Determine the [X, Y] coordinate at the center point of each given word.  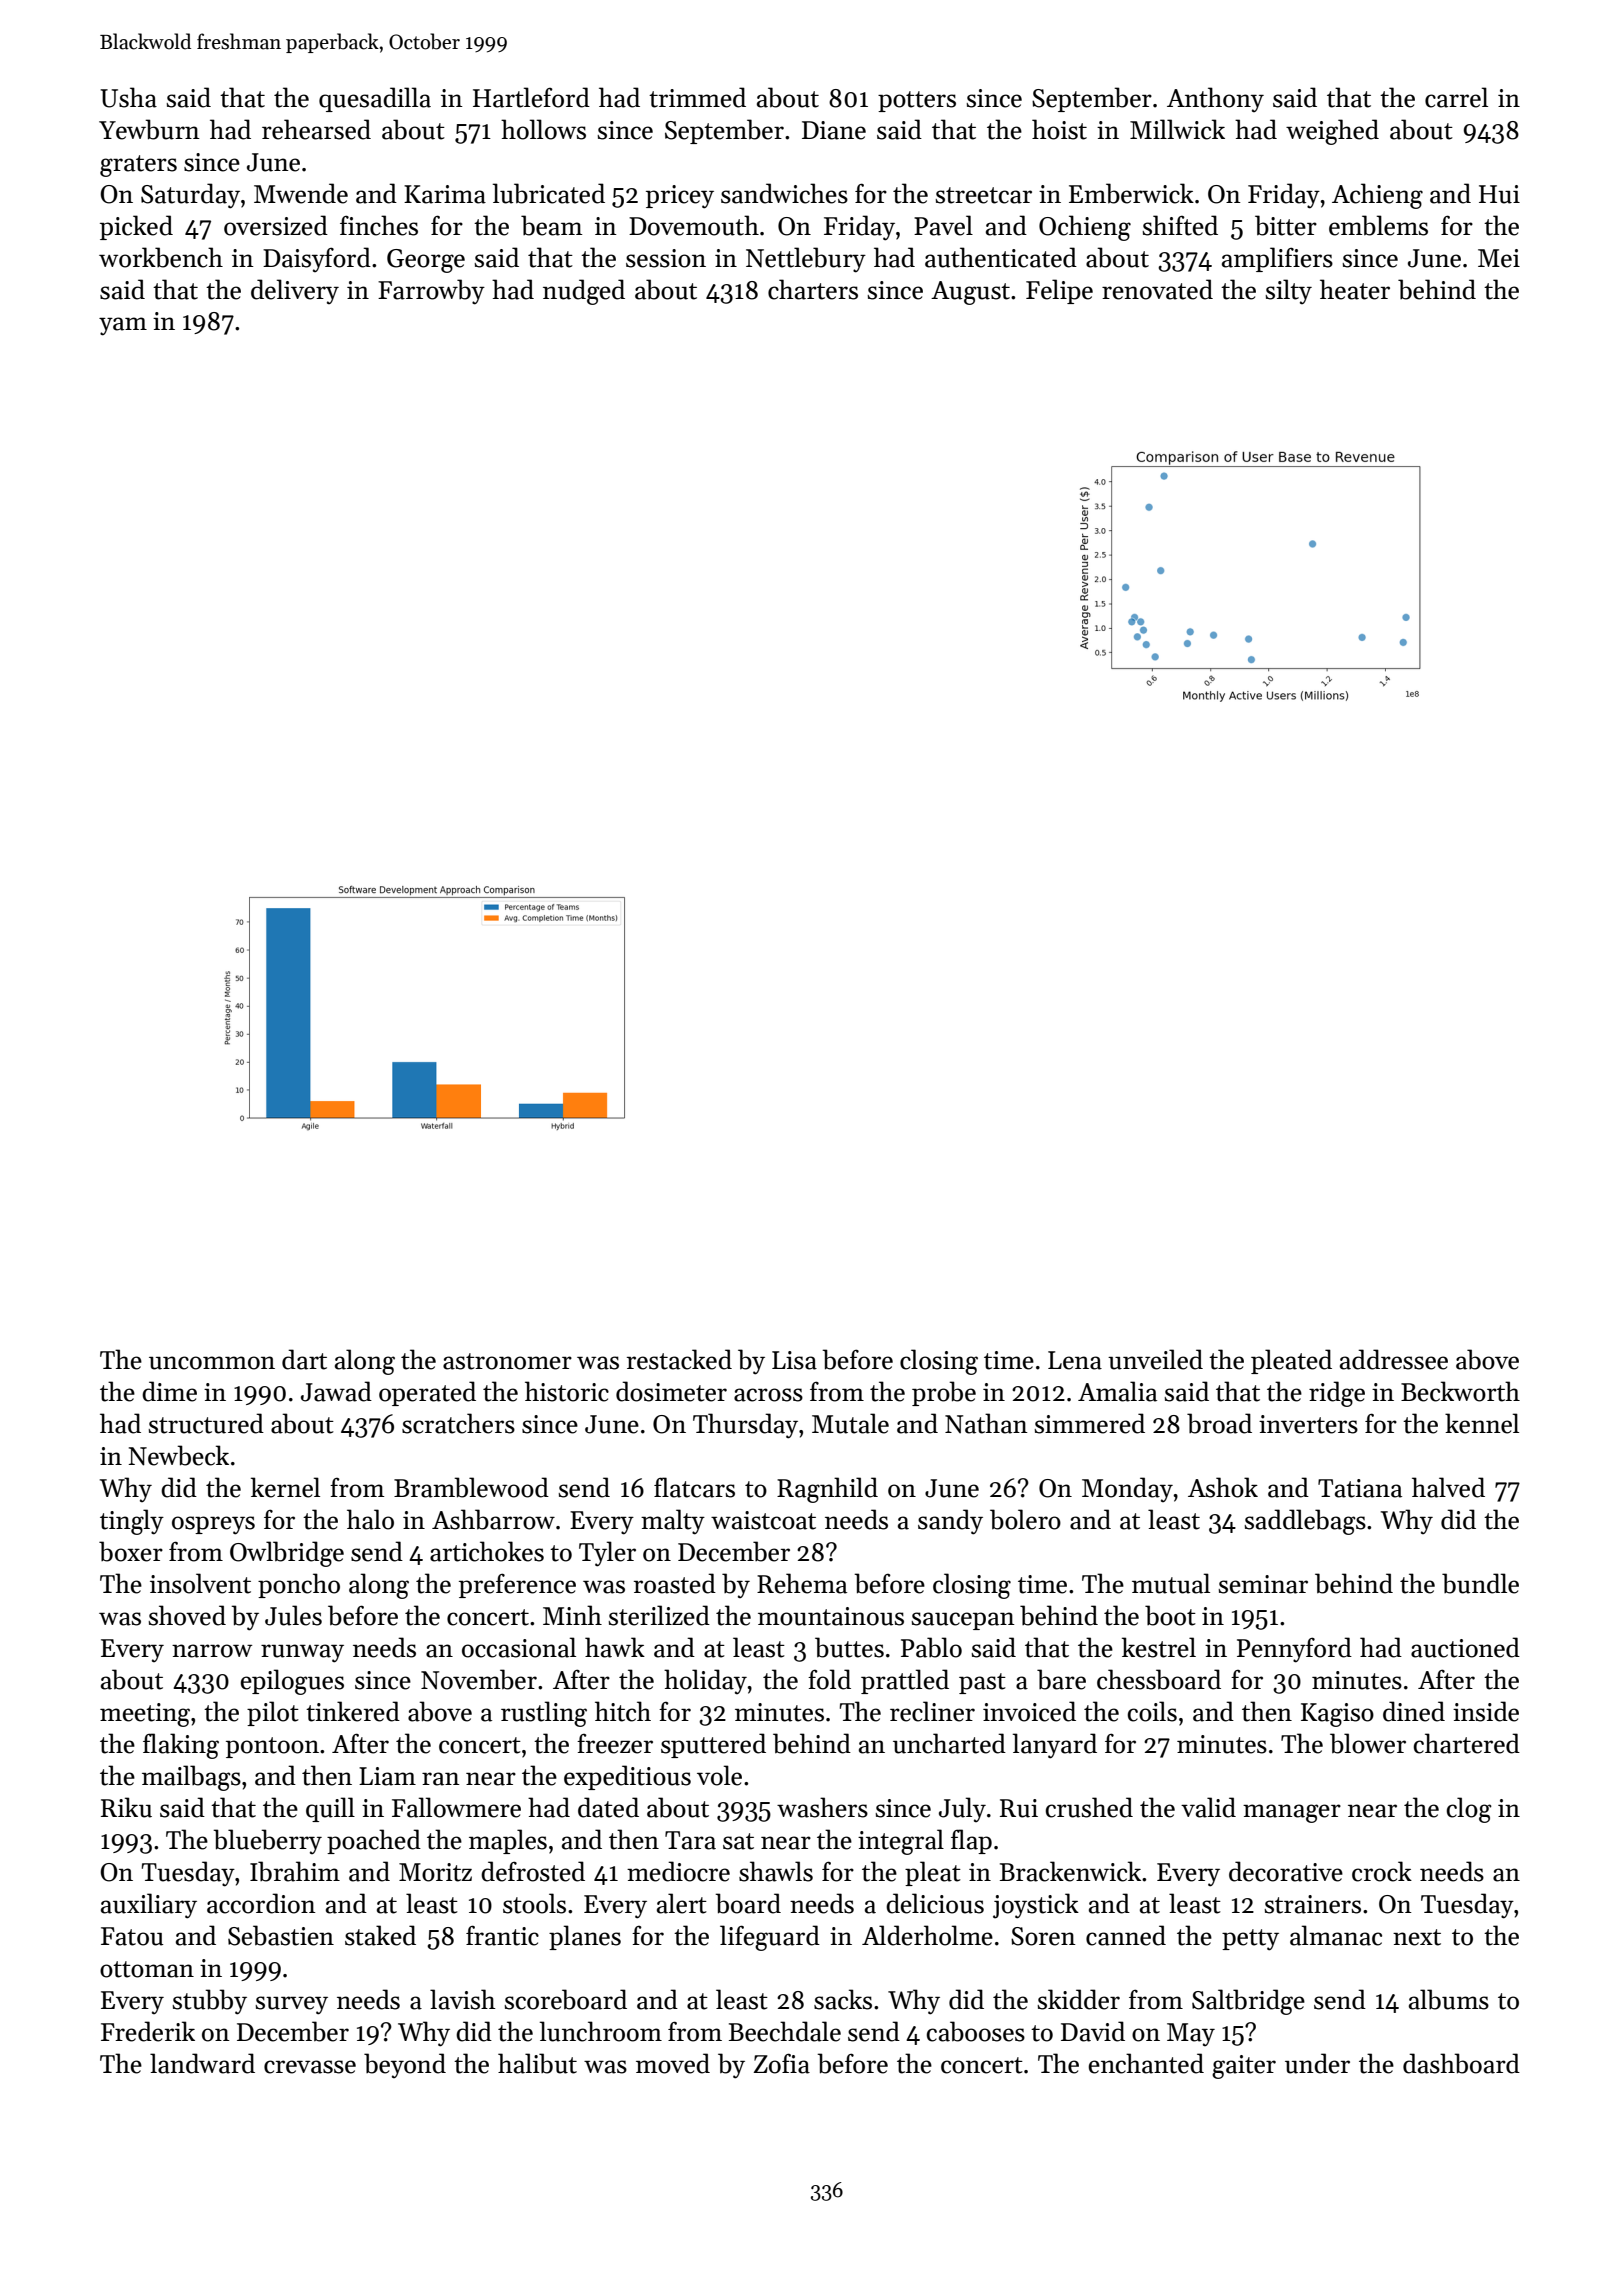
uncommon [212, 1363]
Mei [1499, 258]
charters [813, 289]
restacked [679, 1359]
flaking [181, 1746]
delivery [295, 291]
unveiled [1155, 1359]
